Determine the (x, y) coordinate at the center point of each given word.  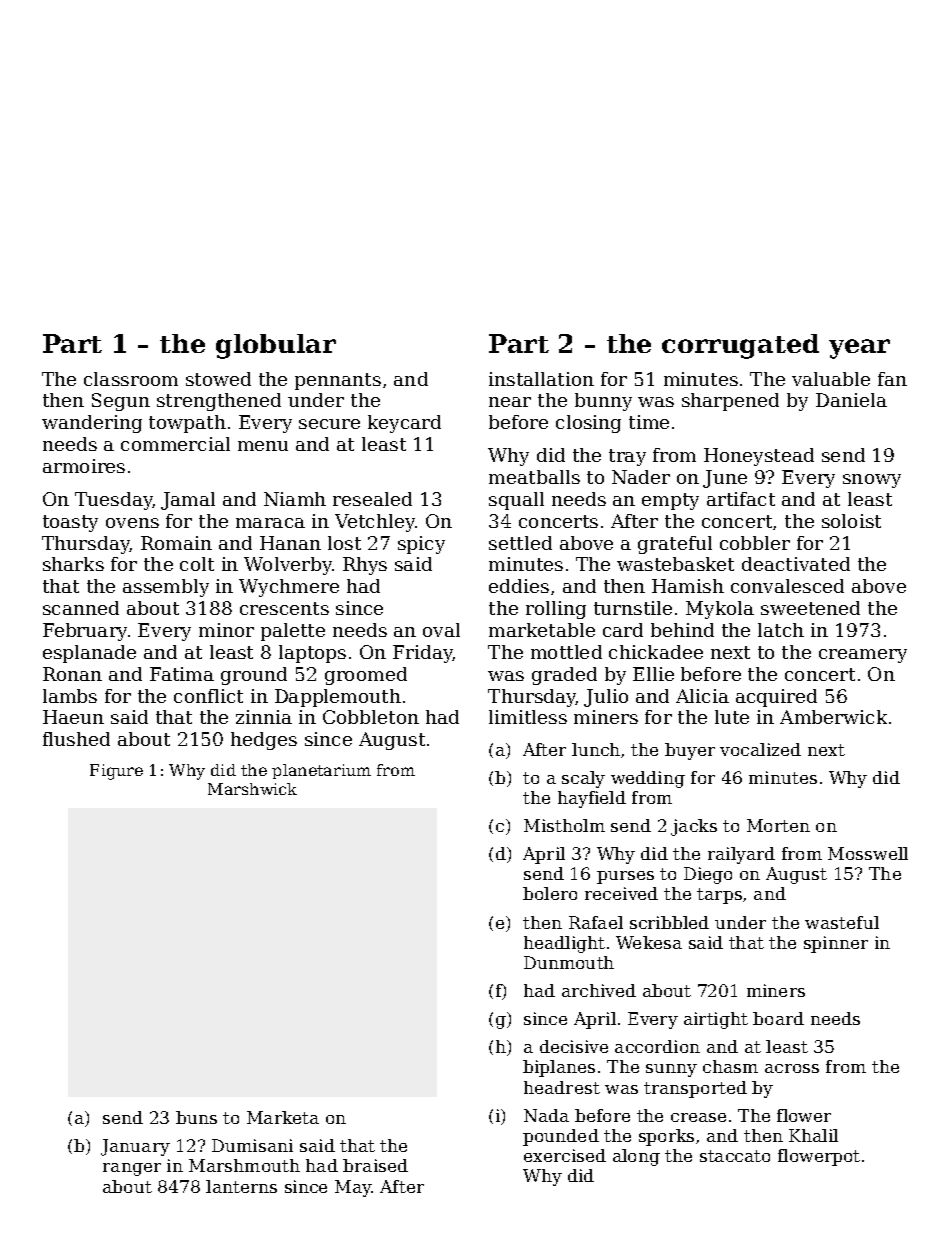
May (353, 1188)
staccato (735, 1156)
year (859, 349)
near (510, 402)
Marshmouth (244, 1165)
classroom (131, 379)
